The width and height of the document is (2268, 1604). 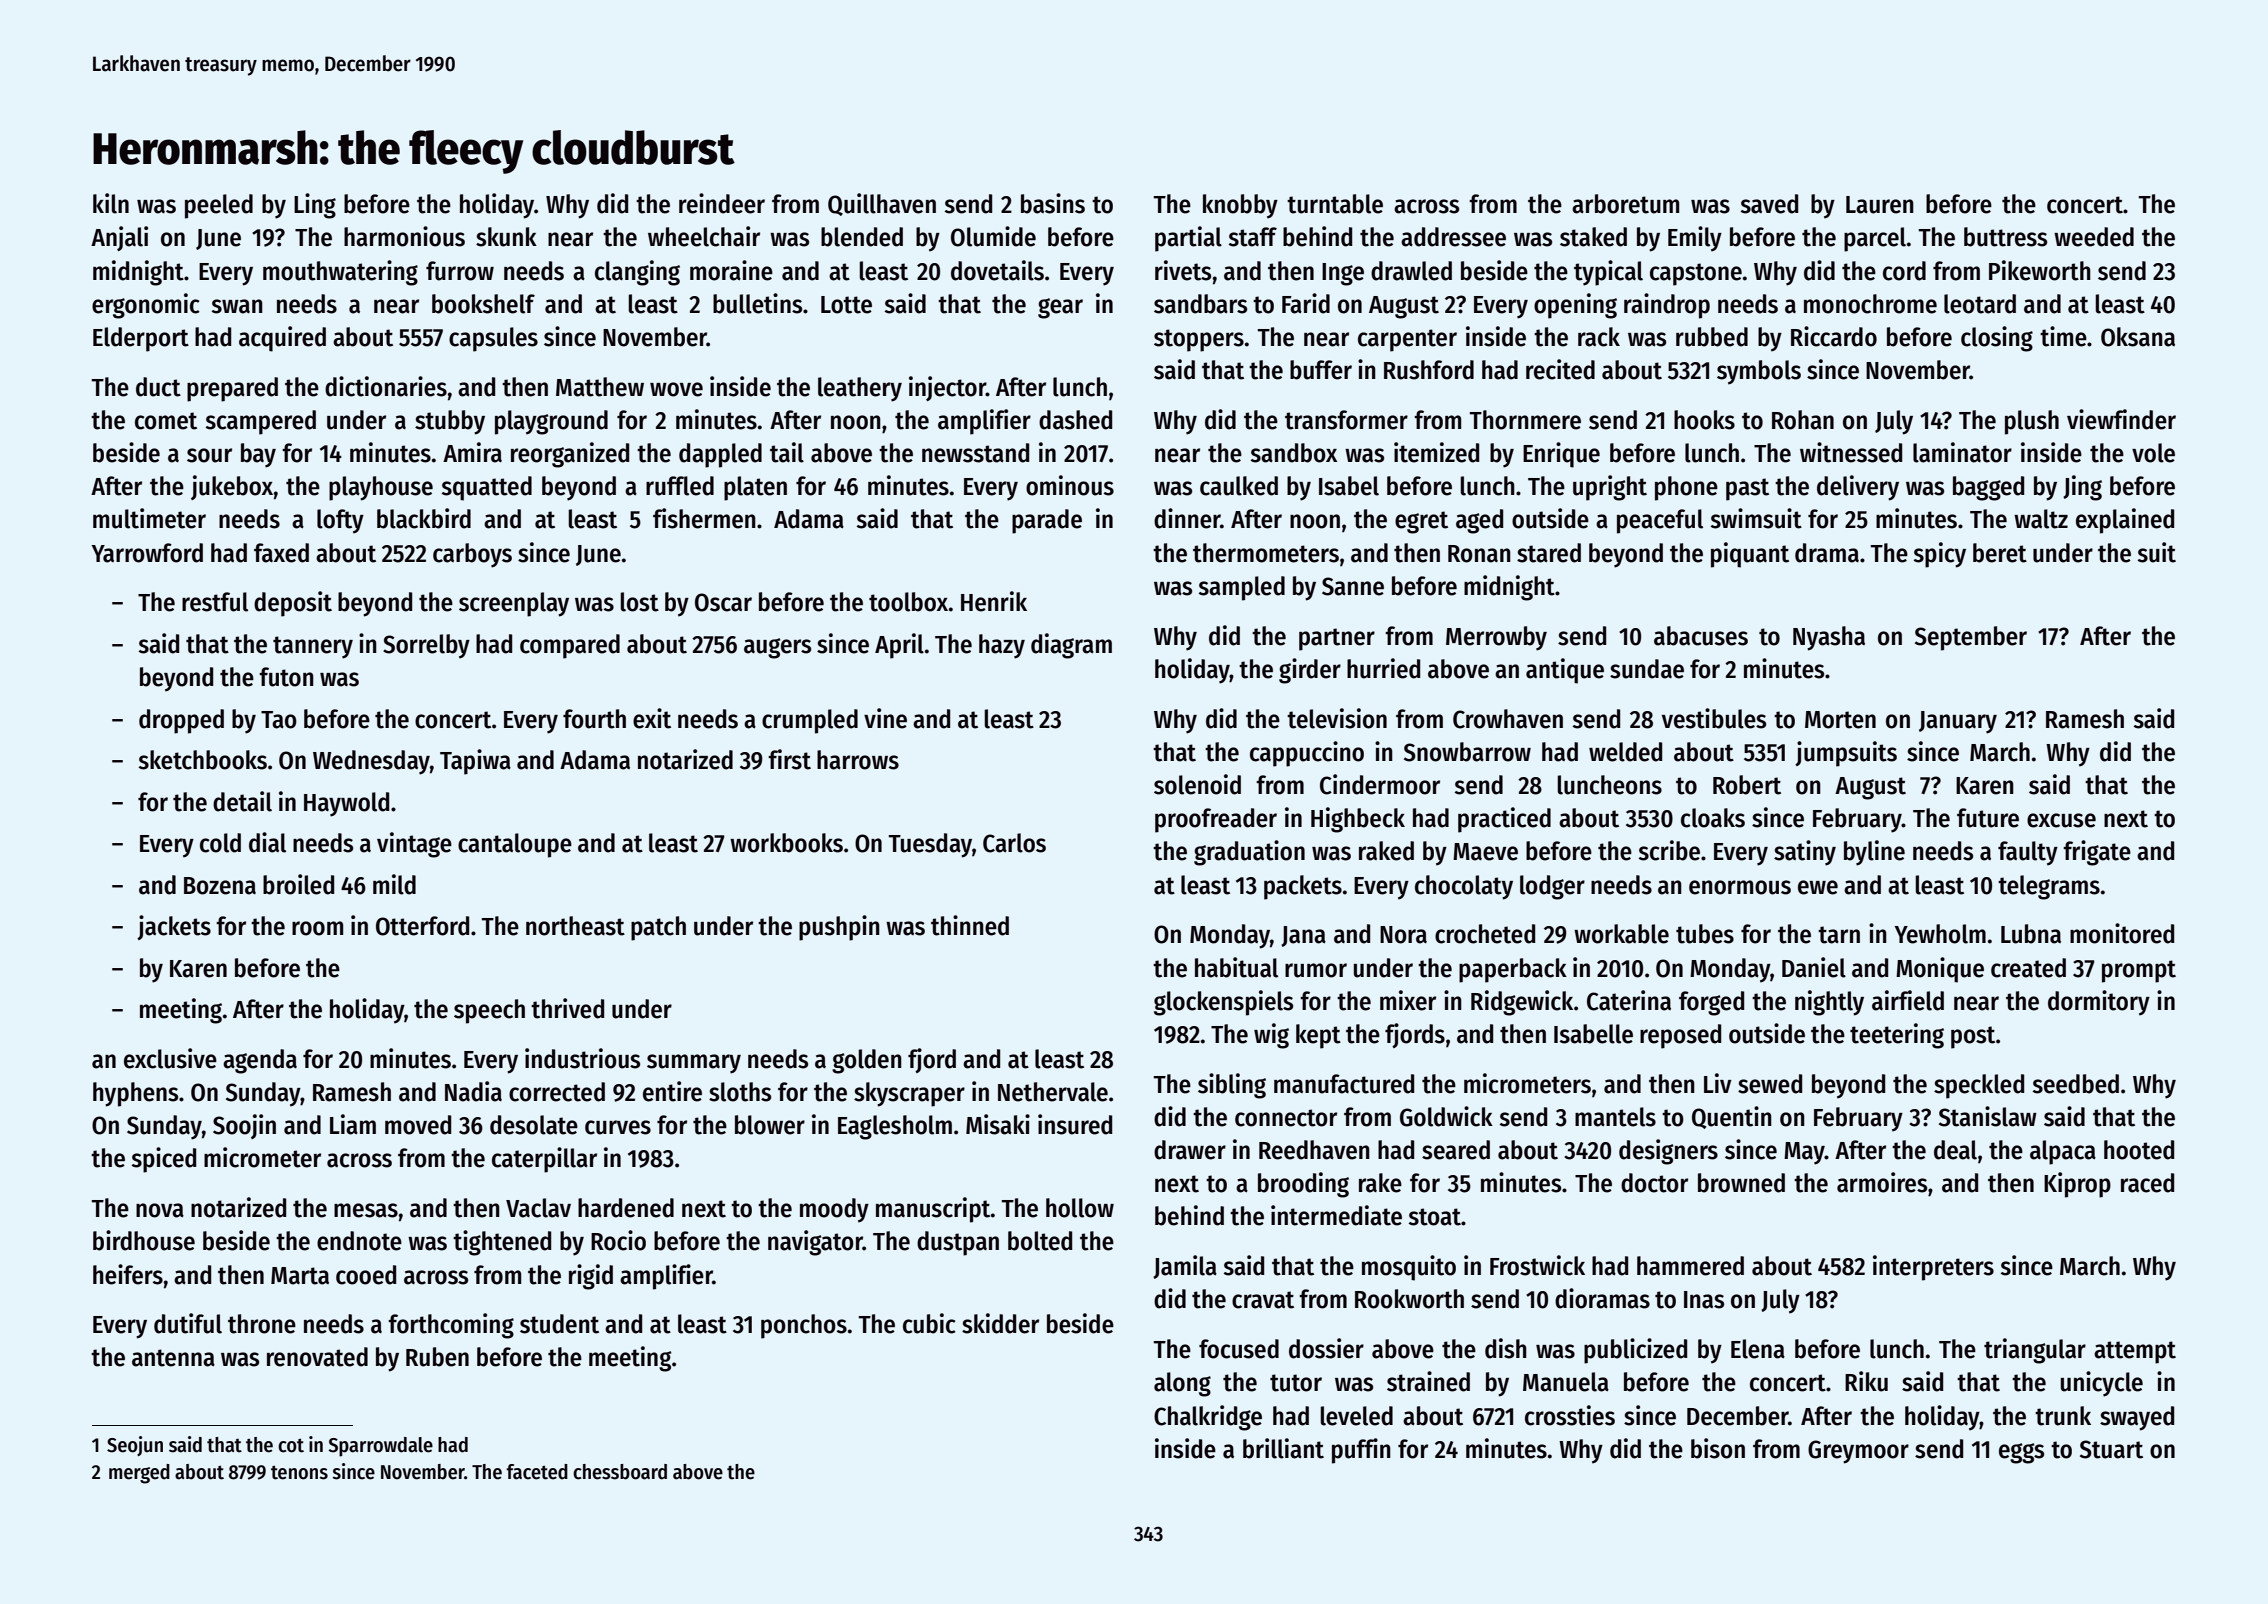 What do you see at coordinates (2138, 337) in the document?
I see `Oksana` at bounding box center [2138, 337].
